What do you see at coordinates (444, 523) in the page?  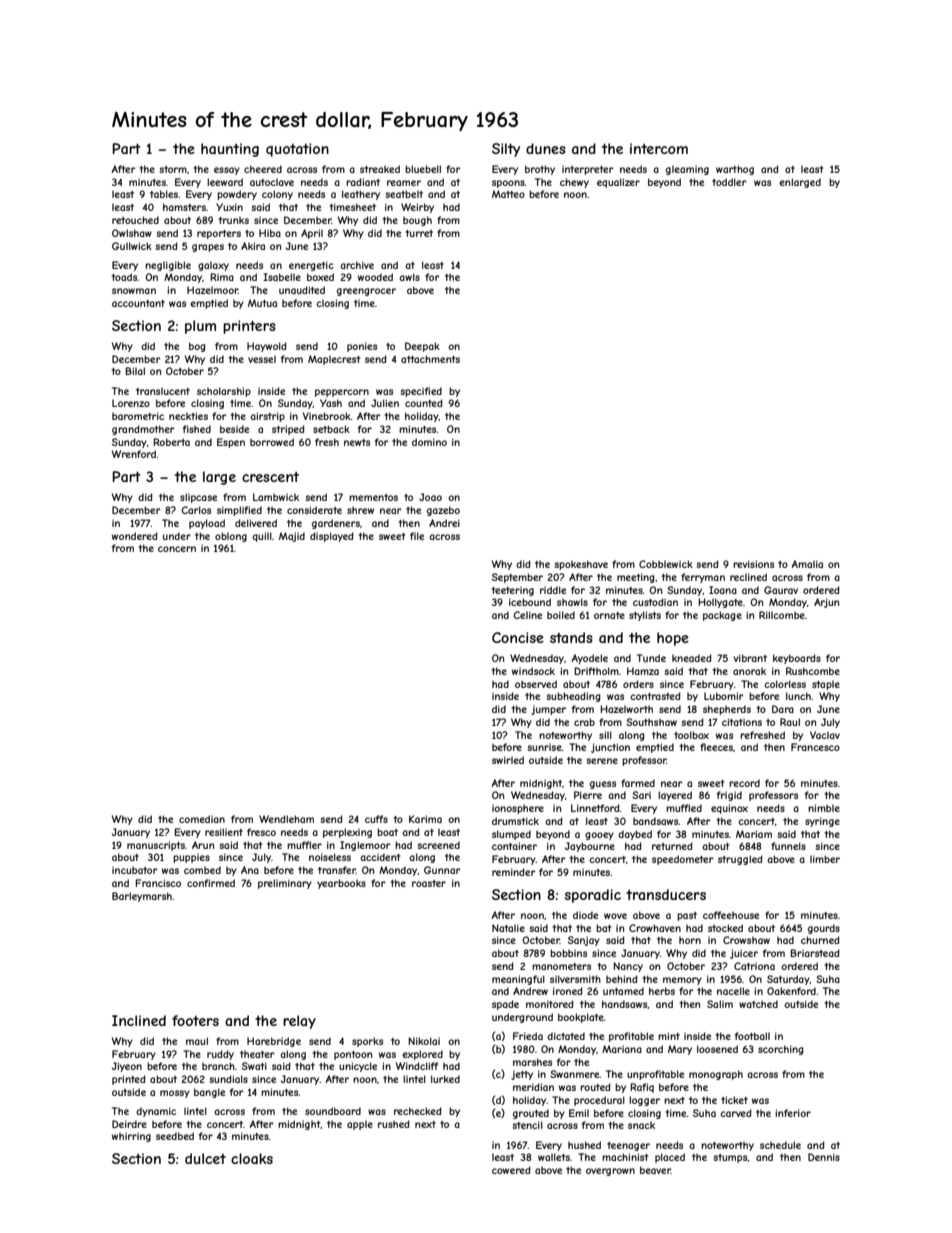 I see `Andrei` at bounding box center [444, 523].
